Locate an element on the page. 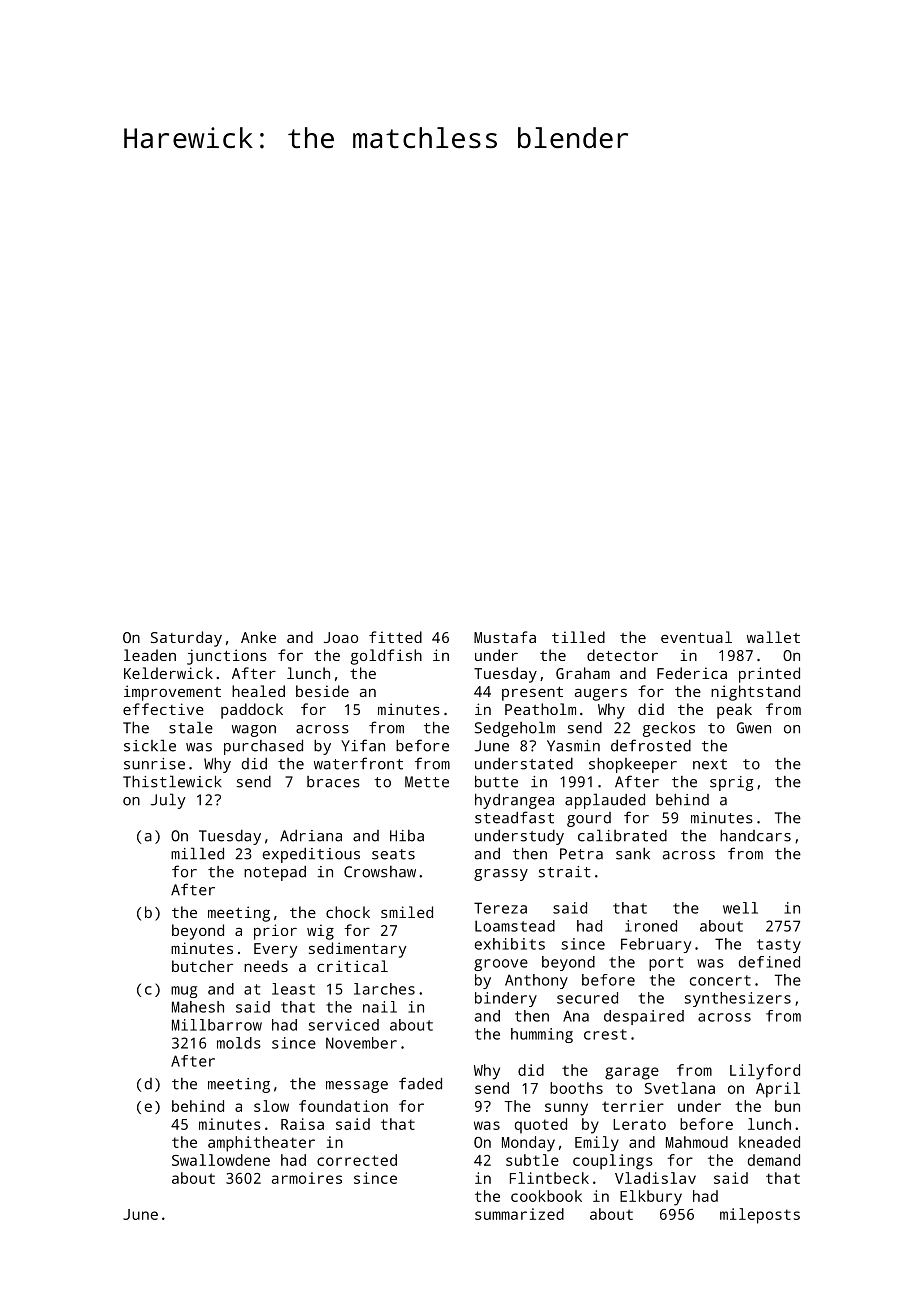 Image resolution: width=924 pixels, height=1308 pixels. Swallowdene is located at coordinates (221, 1160).
